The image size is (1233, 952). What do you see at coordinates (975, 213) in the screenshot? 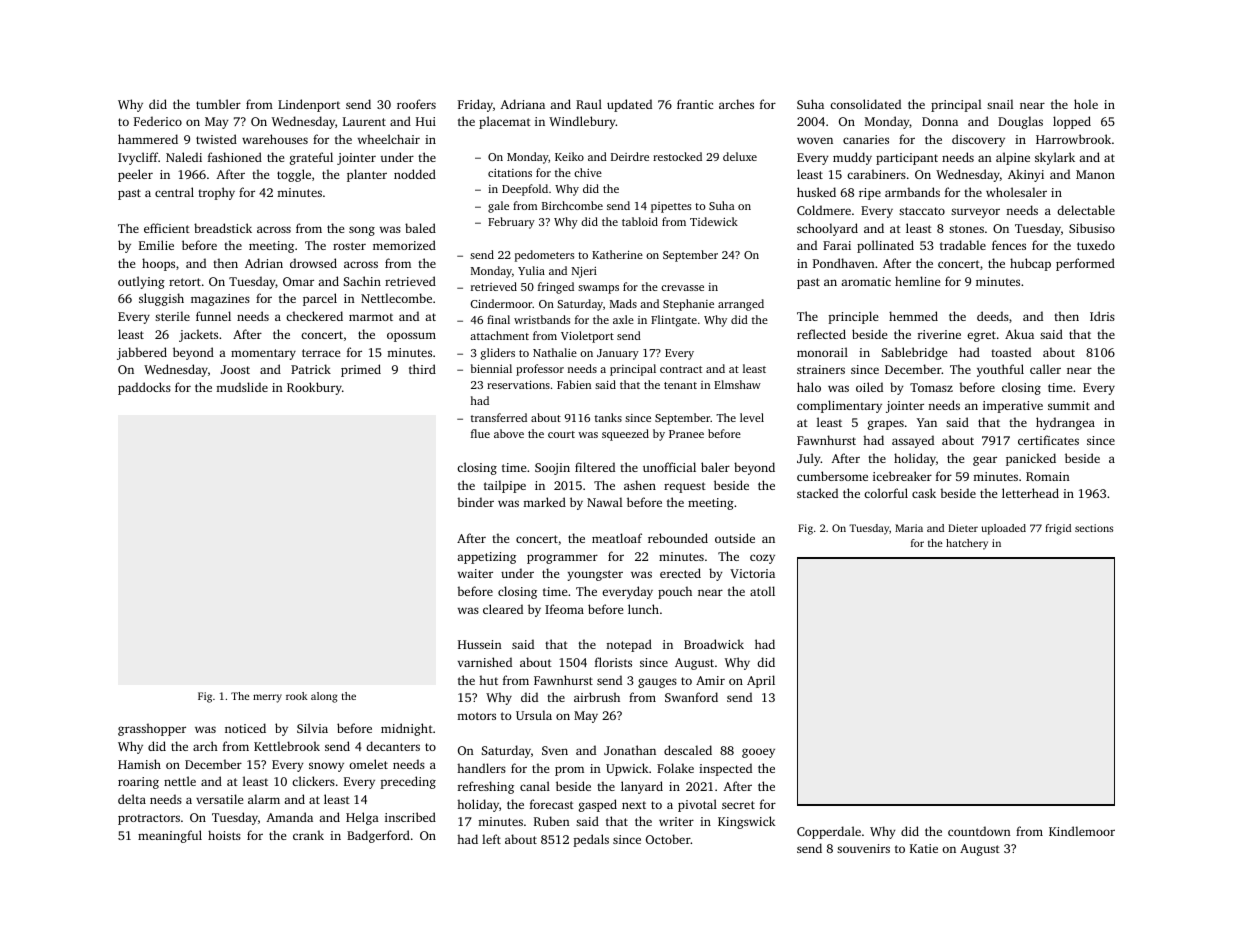
I see `surveyor` at bounding box center [975, 213].
